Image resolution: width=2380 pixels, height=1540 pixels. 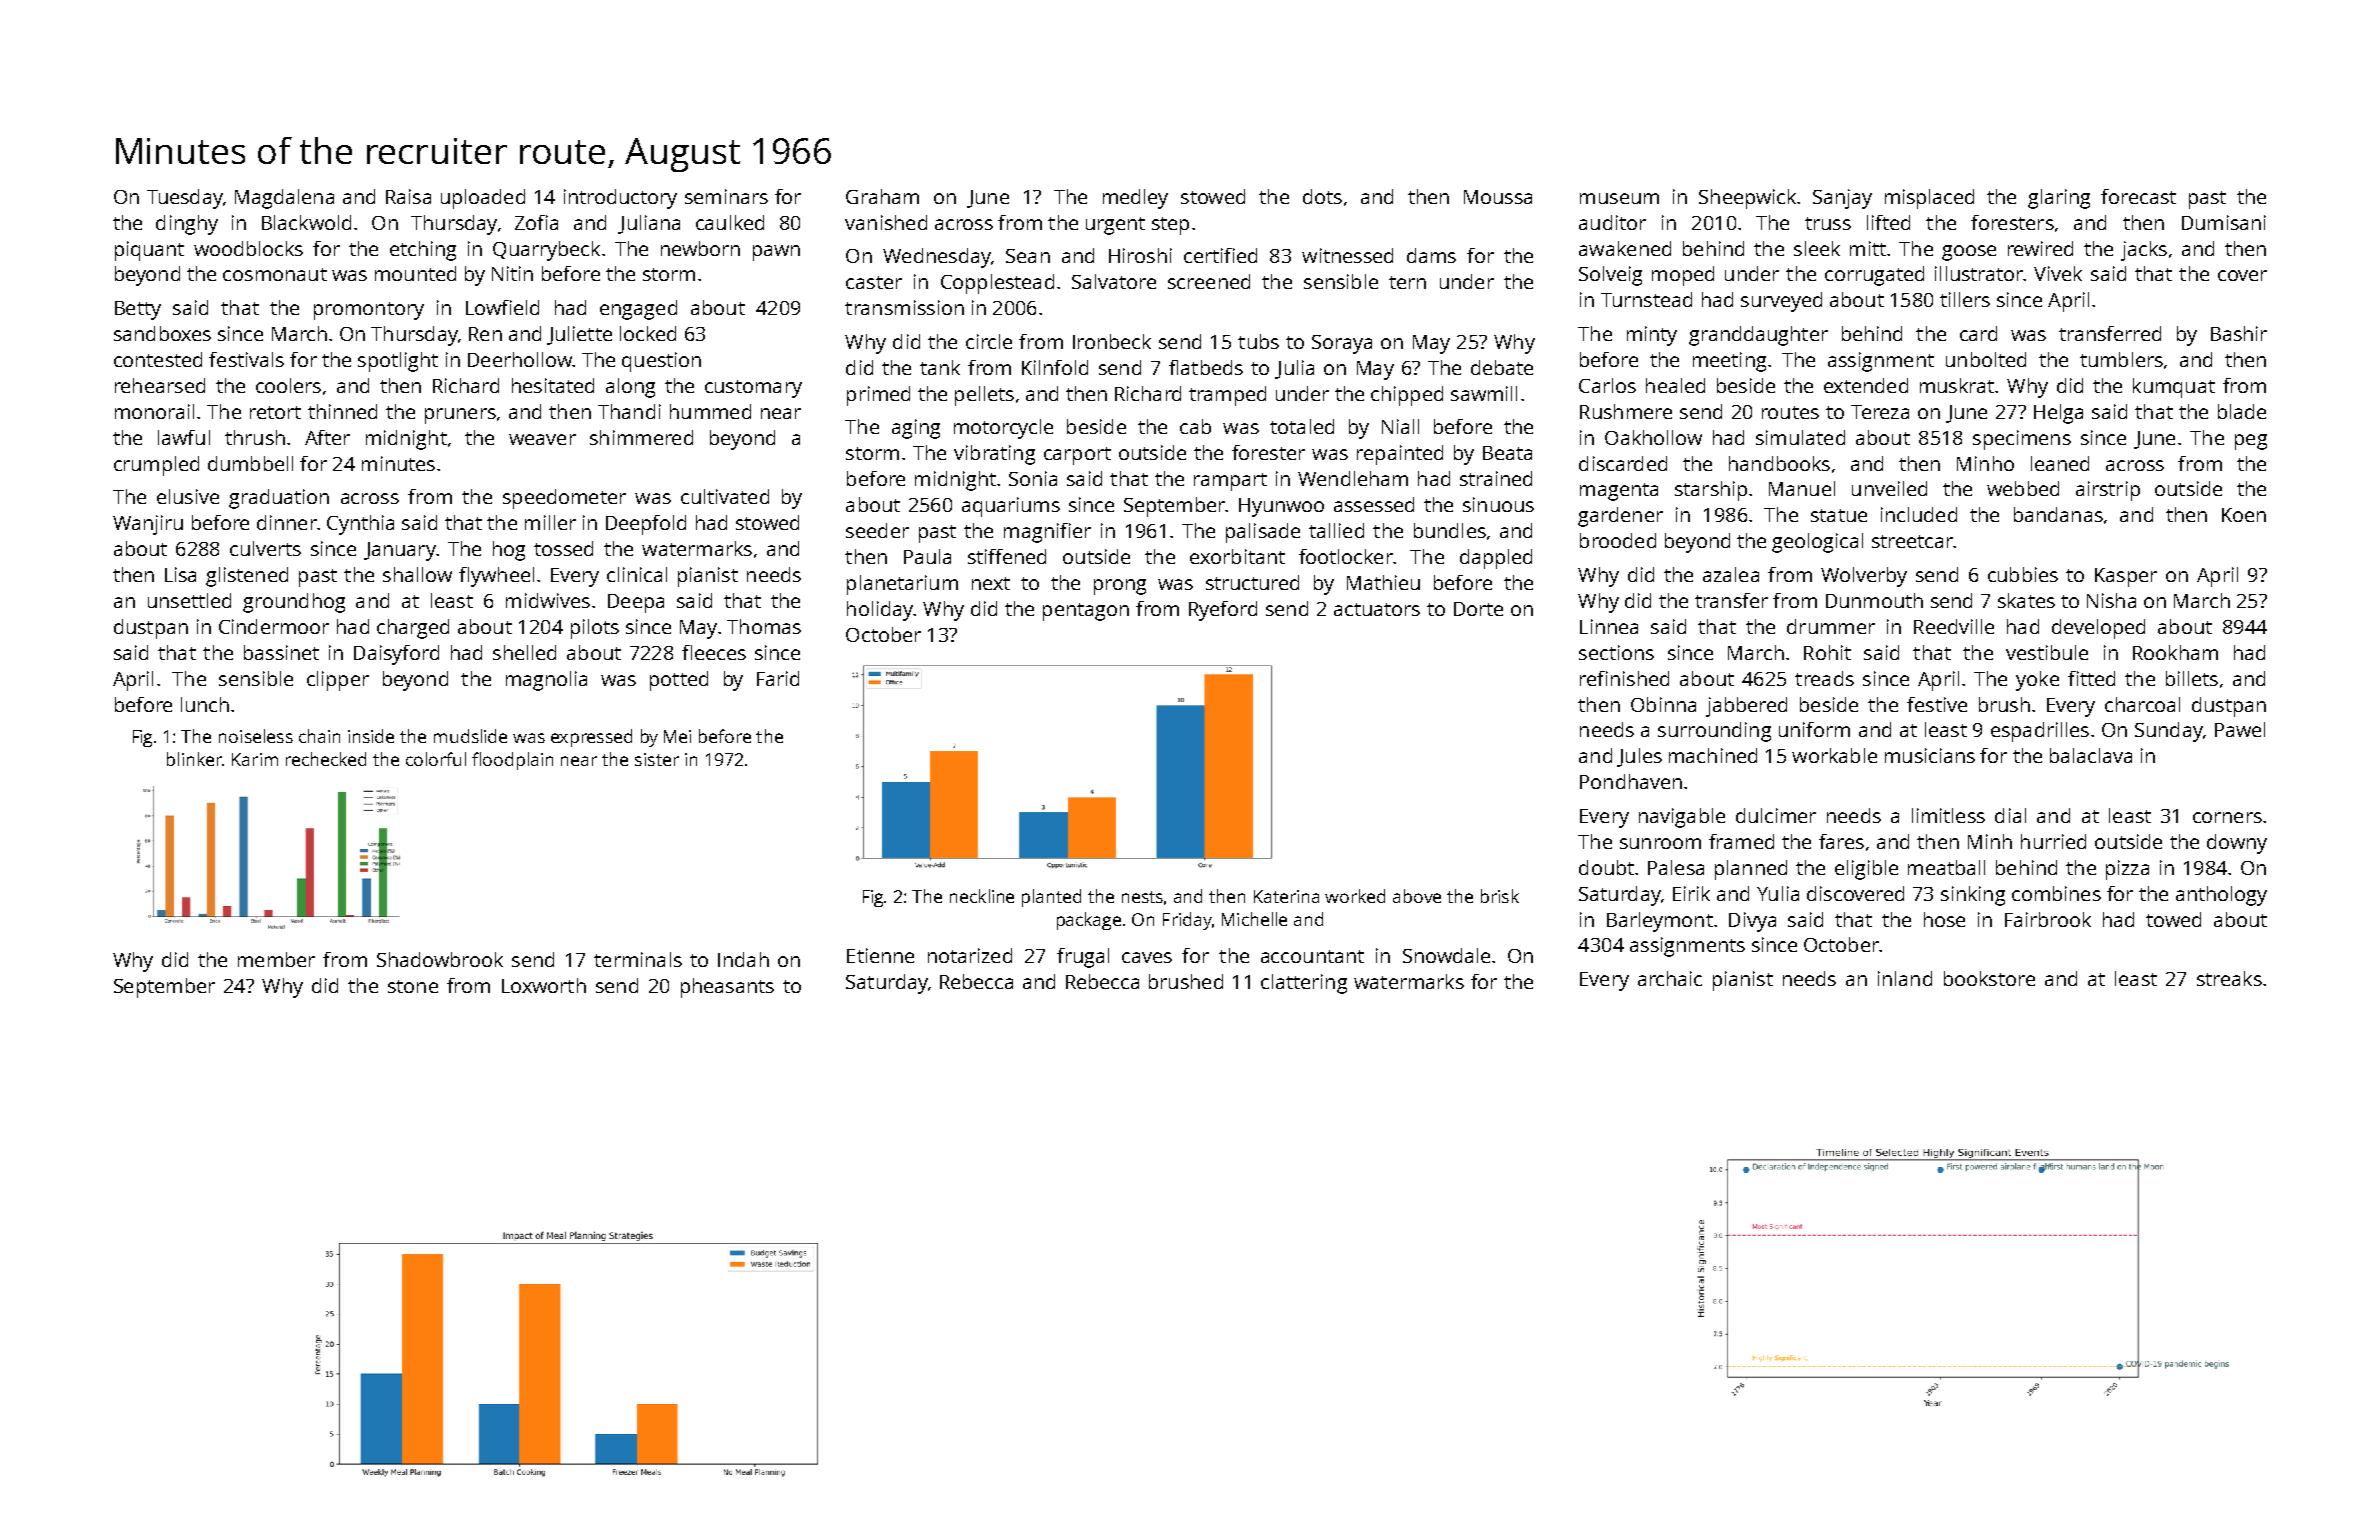 I want to click on Sheepwick, so click(x=1747, y=199).
